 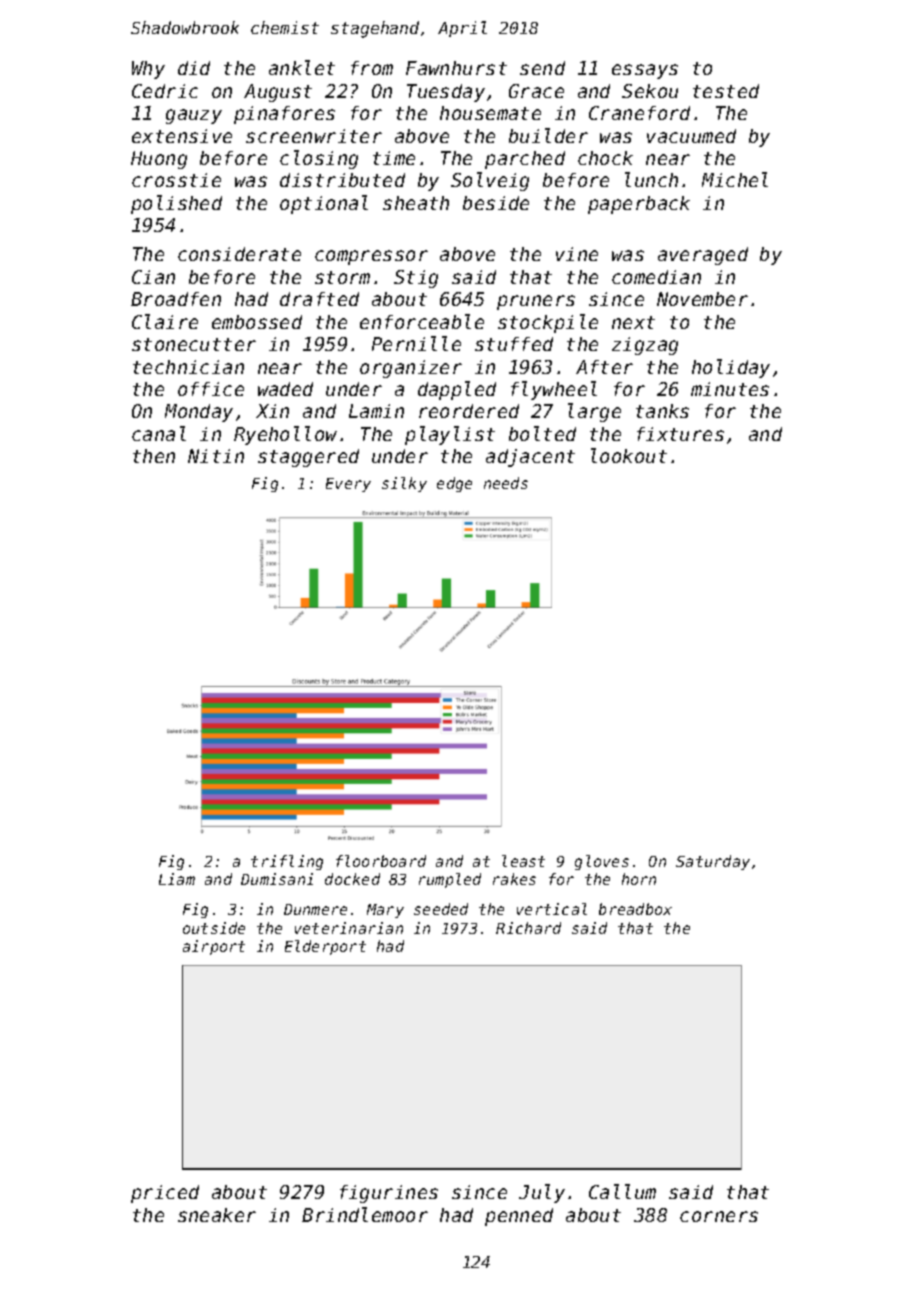 What do you see at coordinates (730, 389) in the document?
I see `minutes` at bounding box center [730, 389].
